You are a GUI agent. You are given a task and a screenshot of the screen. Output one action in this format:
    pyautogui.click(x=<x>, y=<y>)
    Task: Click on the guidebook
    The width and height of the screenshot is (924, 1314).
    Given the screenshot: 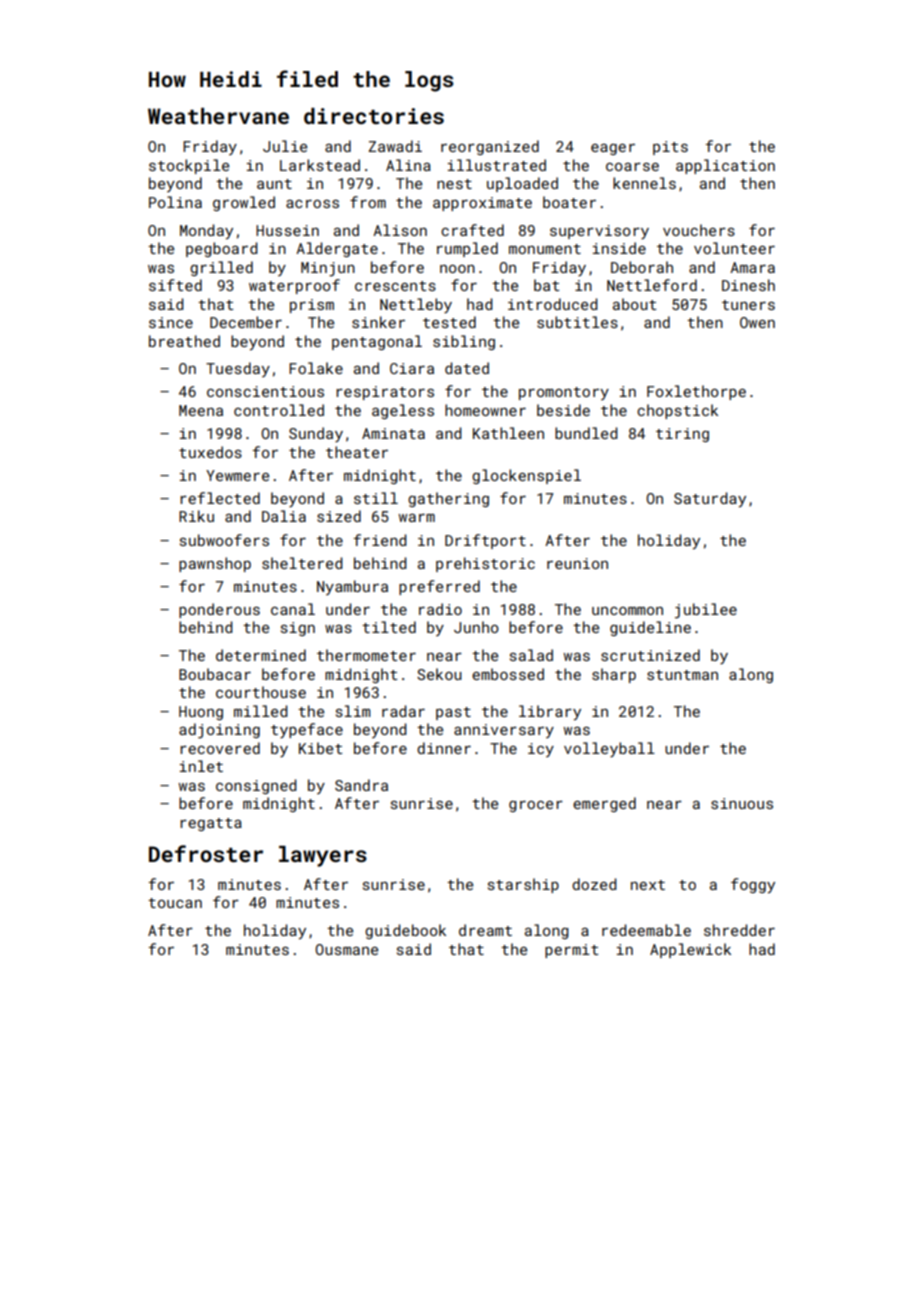 What is the action you would take?
    pyautogui.click(x=405, y=931)
